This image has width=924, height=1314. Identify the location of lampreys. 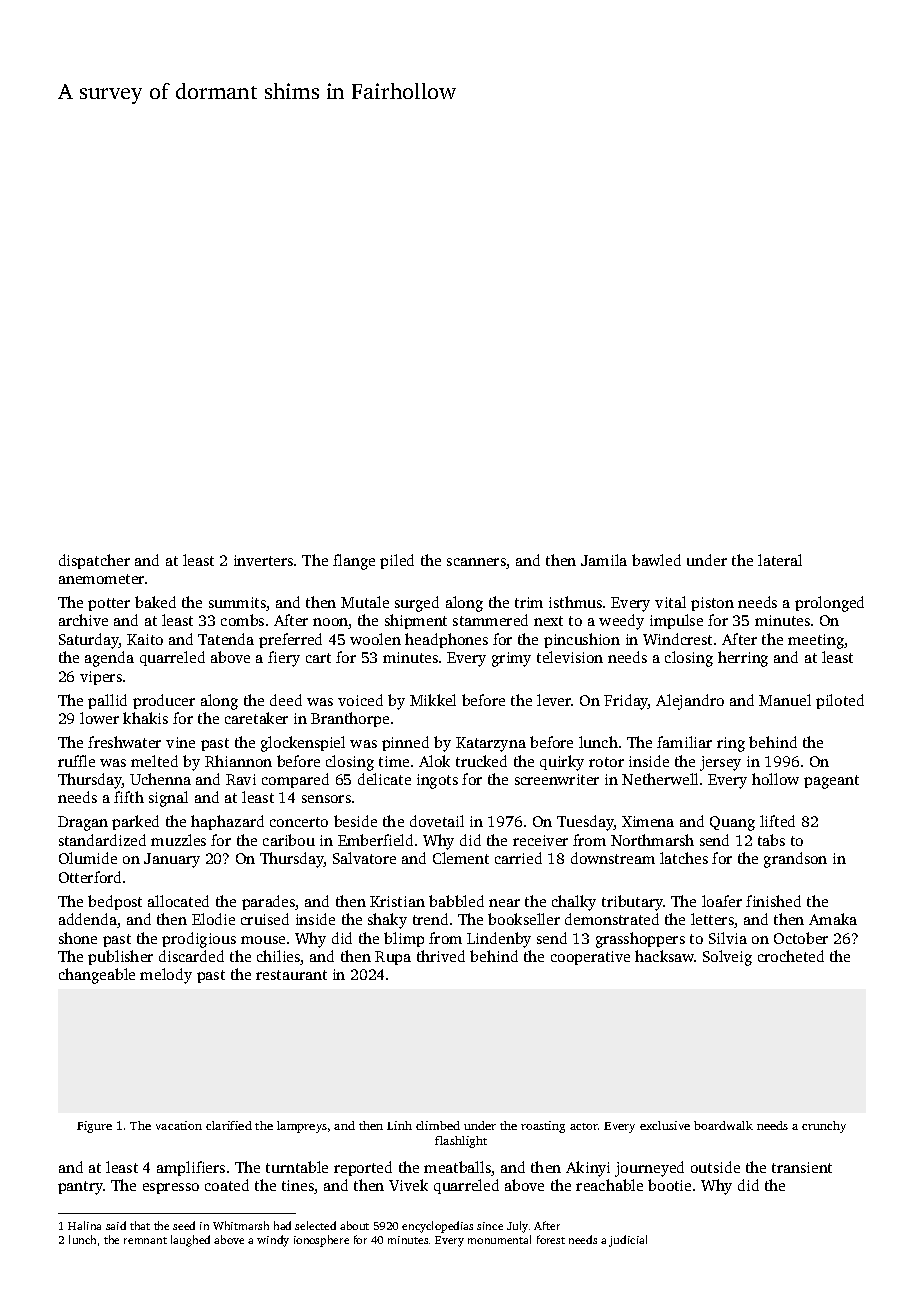
(302, 1127).
